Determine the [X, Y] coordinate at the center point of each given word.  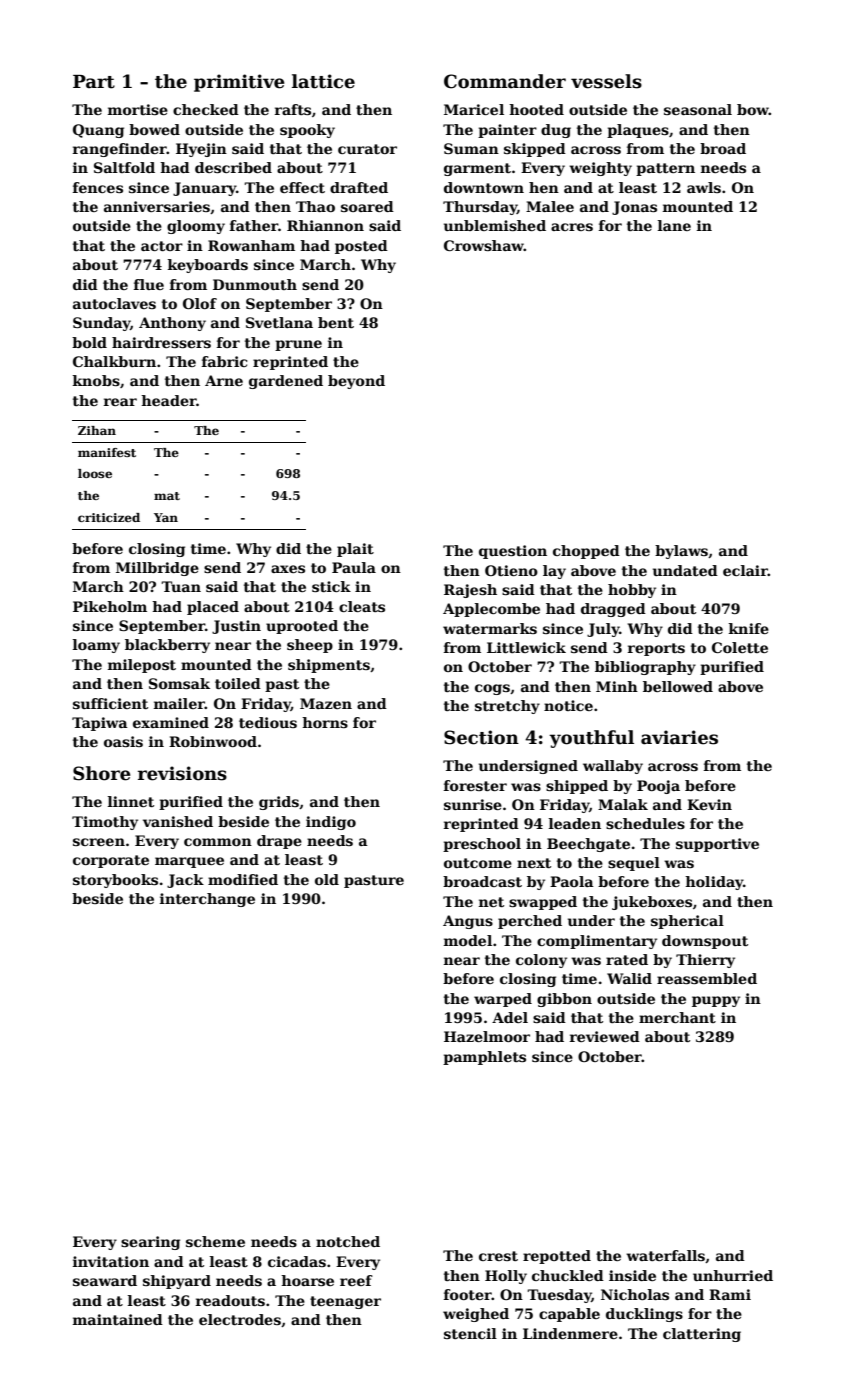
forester [475, 785]
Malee [550, 206]
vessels [606, 81]
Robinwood [213, 741]
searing [150, 1243]
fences [98, 187]
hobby [632, 591]
